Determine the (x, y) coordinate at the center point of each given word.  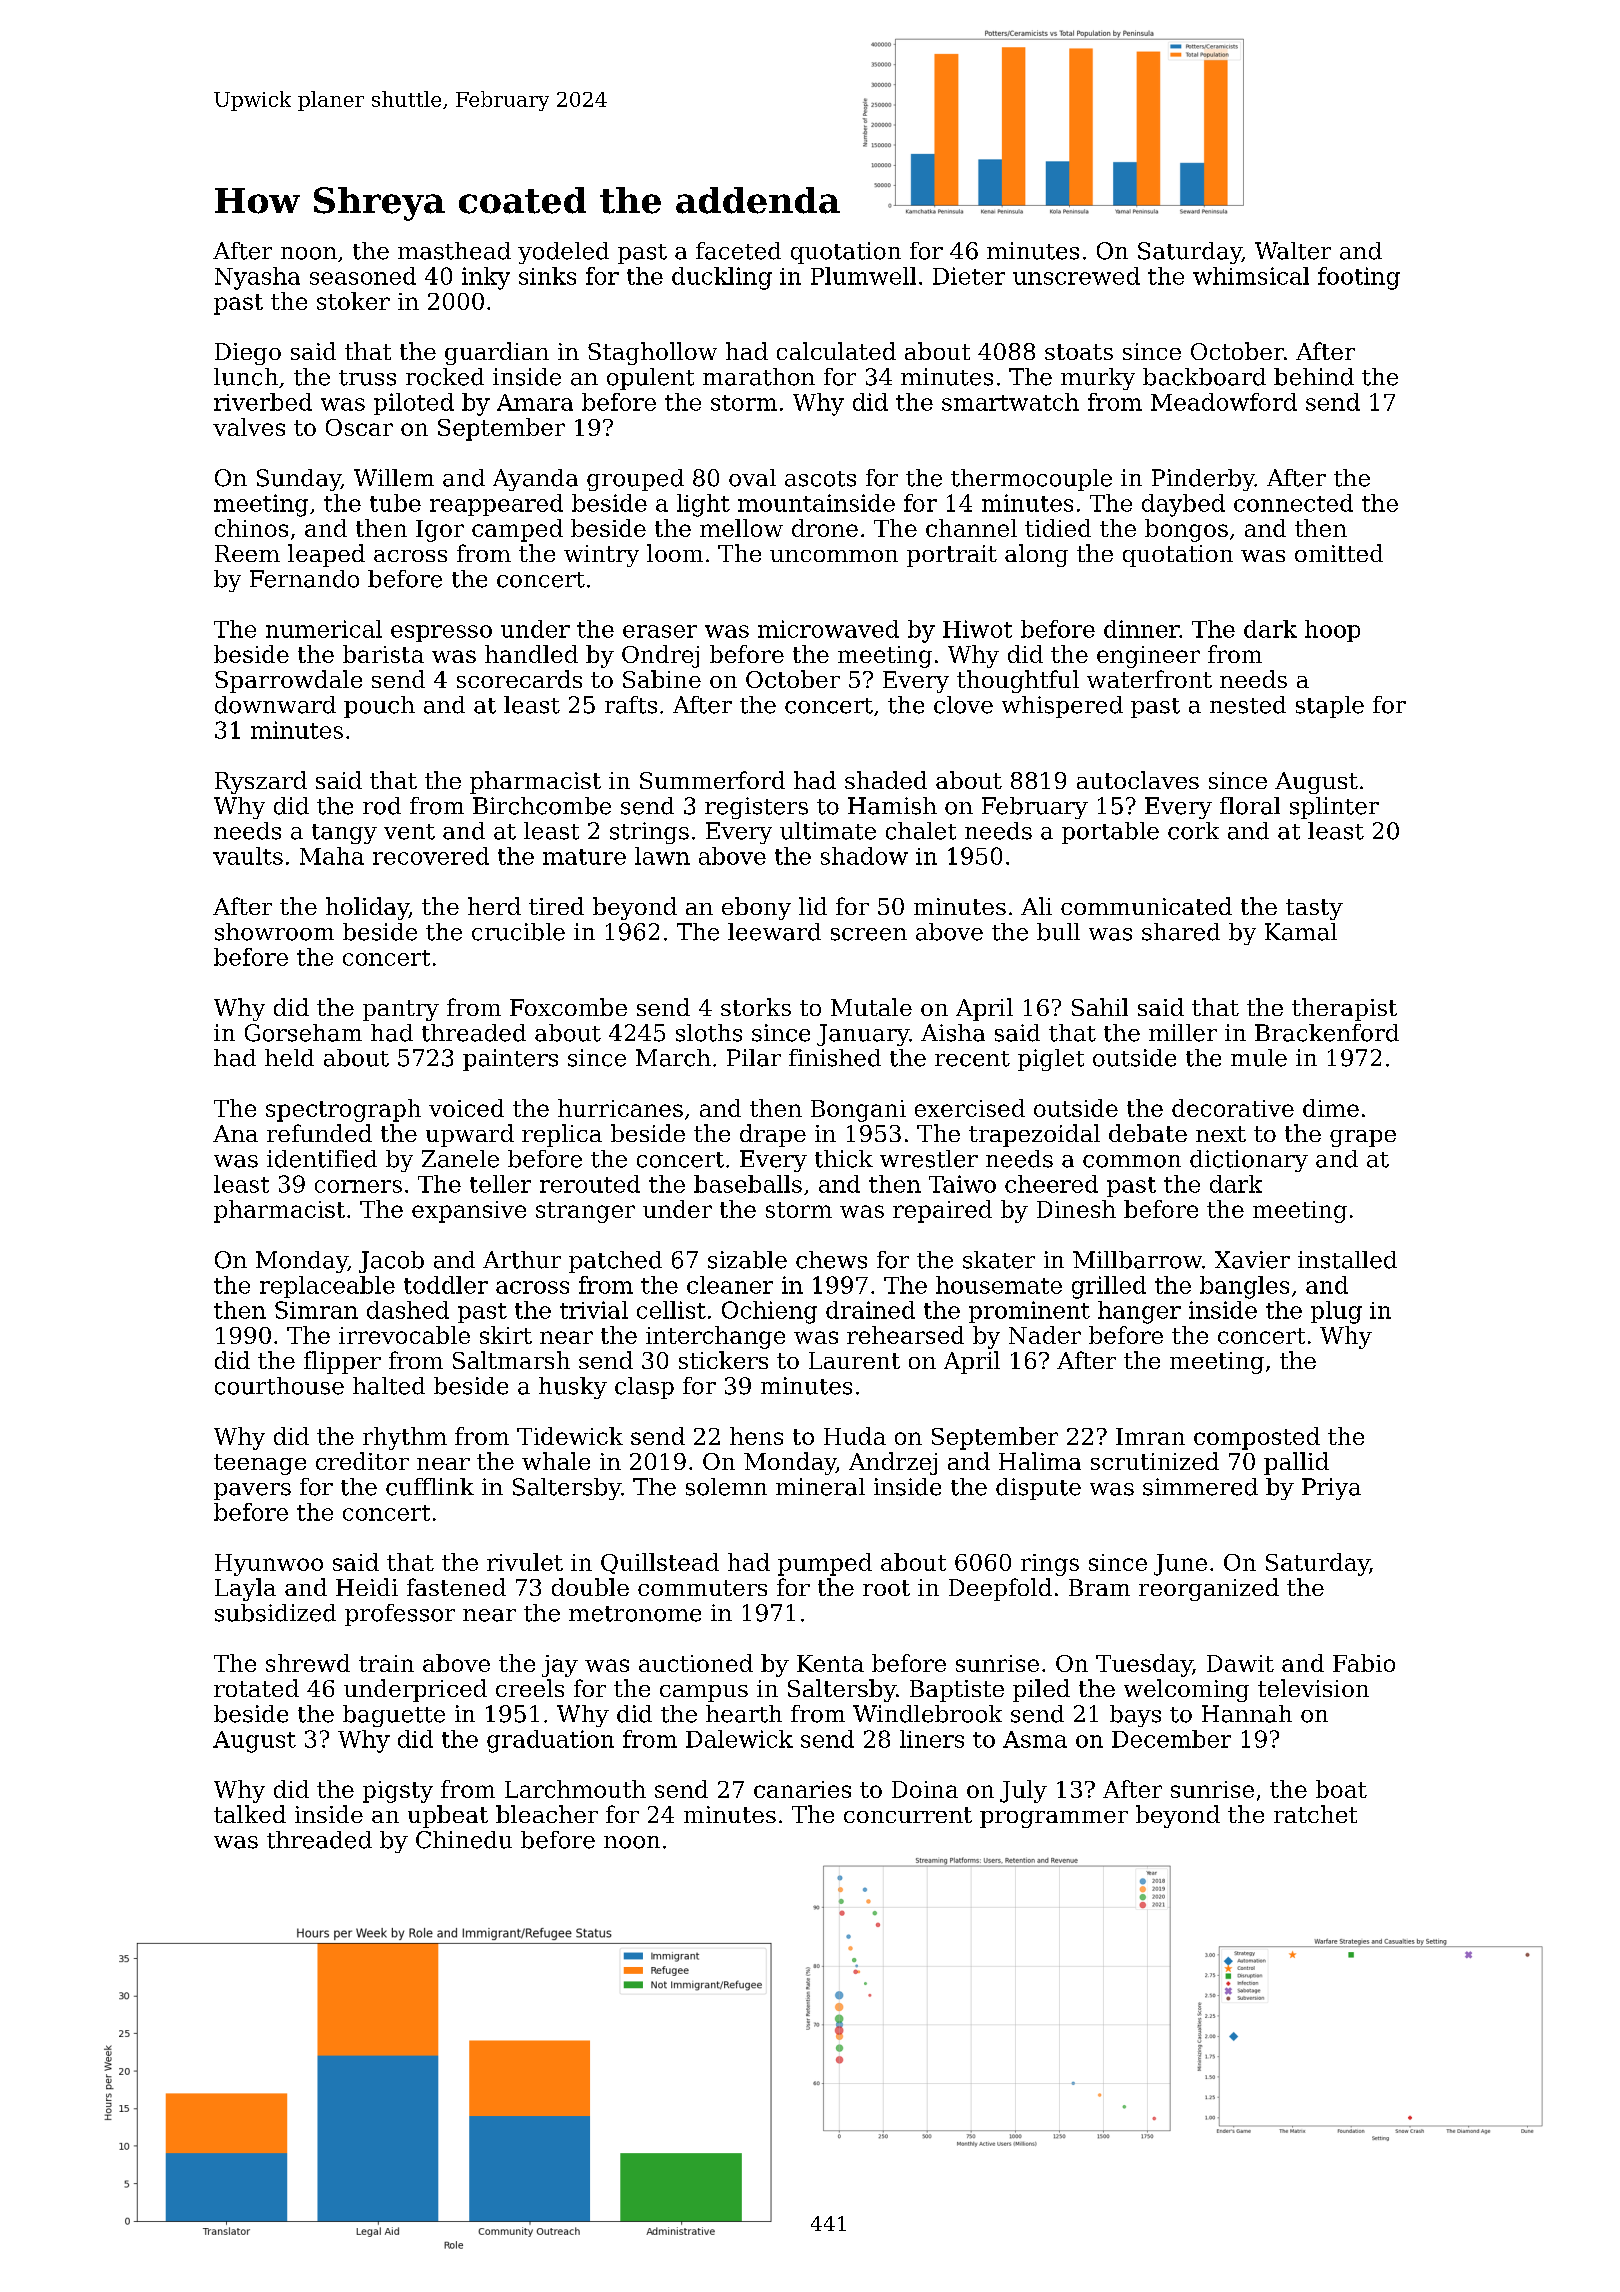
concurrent (908, 1815)
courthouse (279, 1386)
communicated (1146, 906)
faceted (738, 251)
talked (250, 1814)
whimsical (1251, 276)
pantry (401, 1010)
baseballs (748, 1184)
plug (1336, 1312)
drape (773, 1135)
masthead (454, 251)
